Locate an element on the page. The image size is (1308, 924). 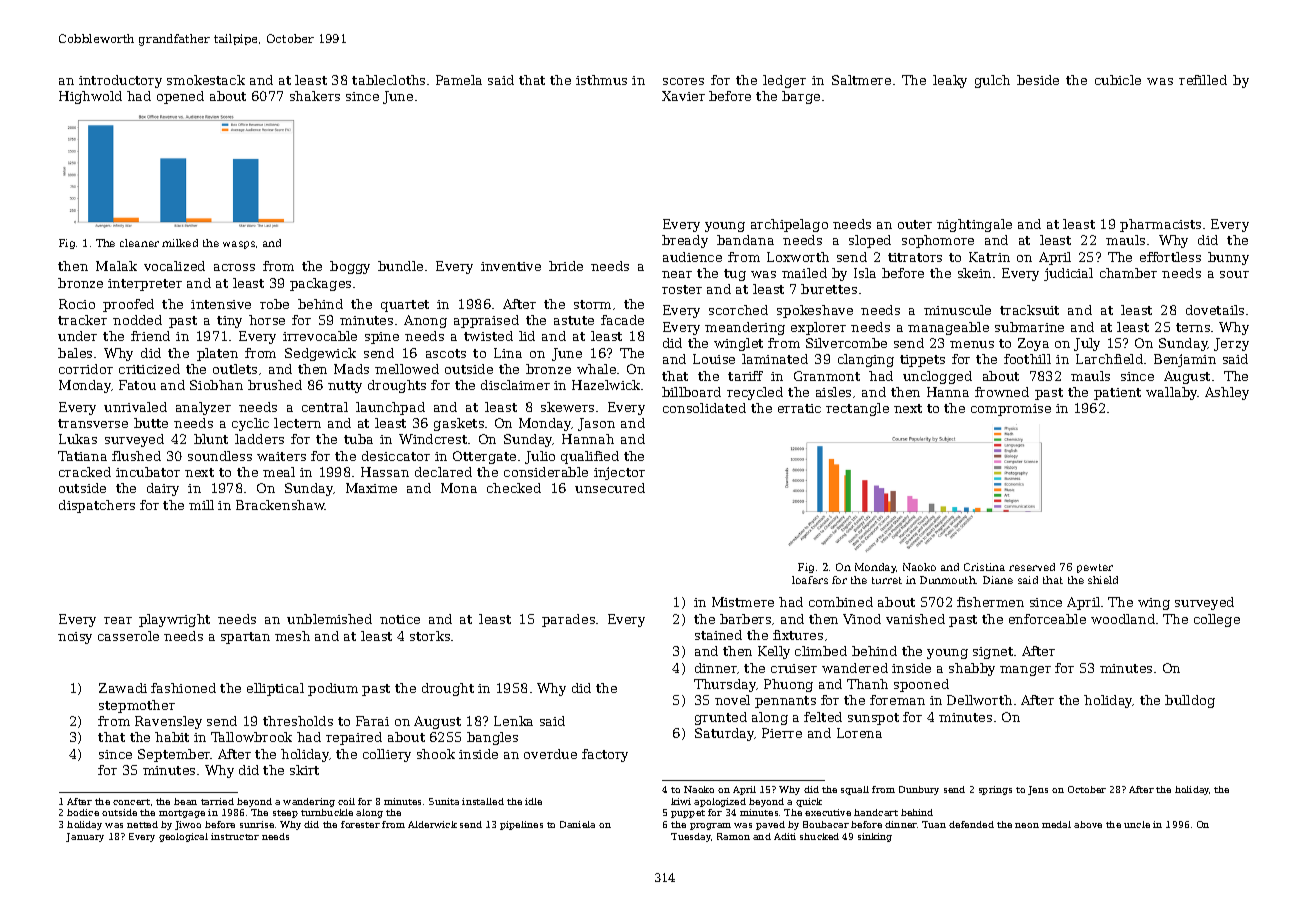
neon is located at coordinates (1027, 825).
